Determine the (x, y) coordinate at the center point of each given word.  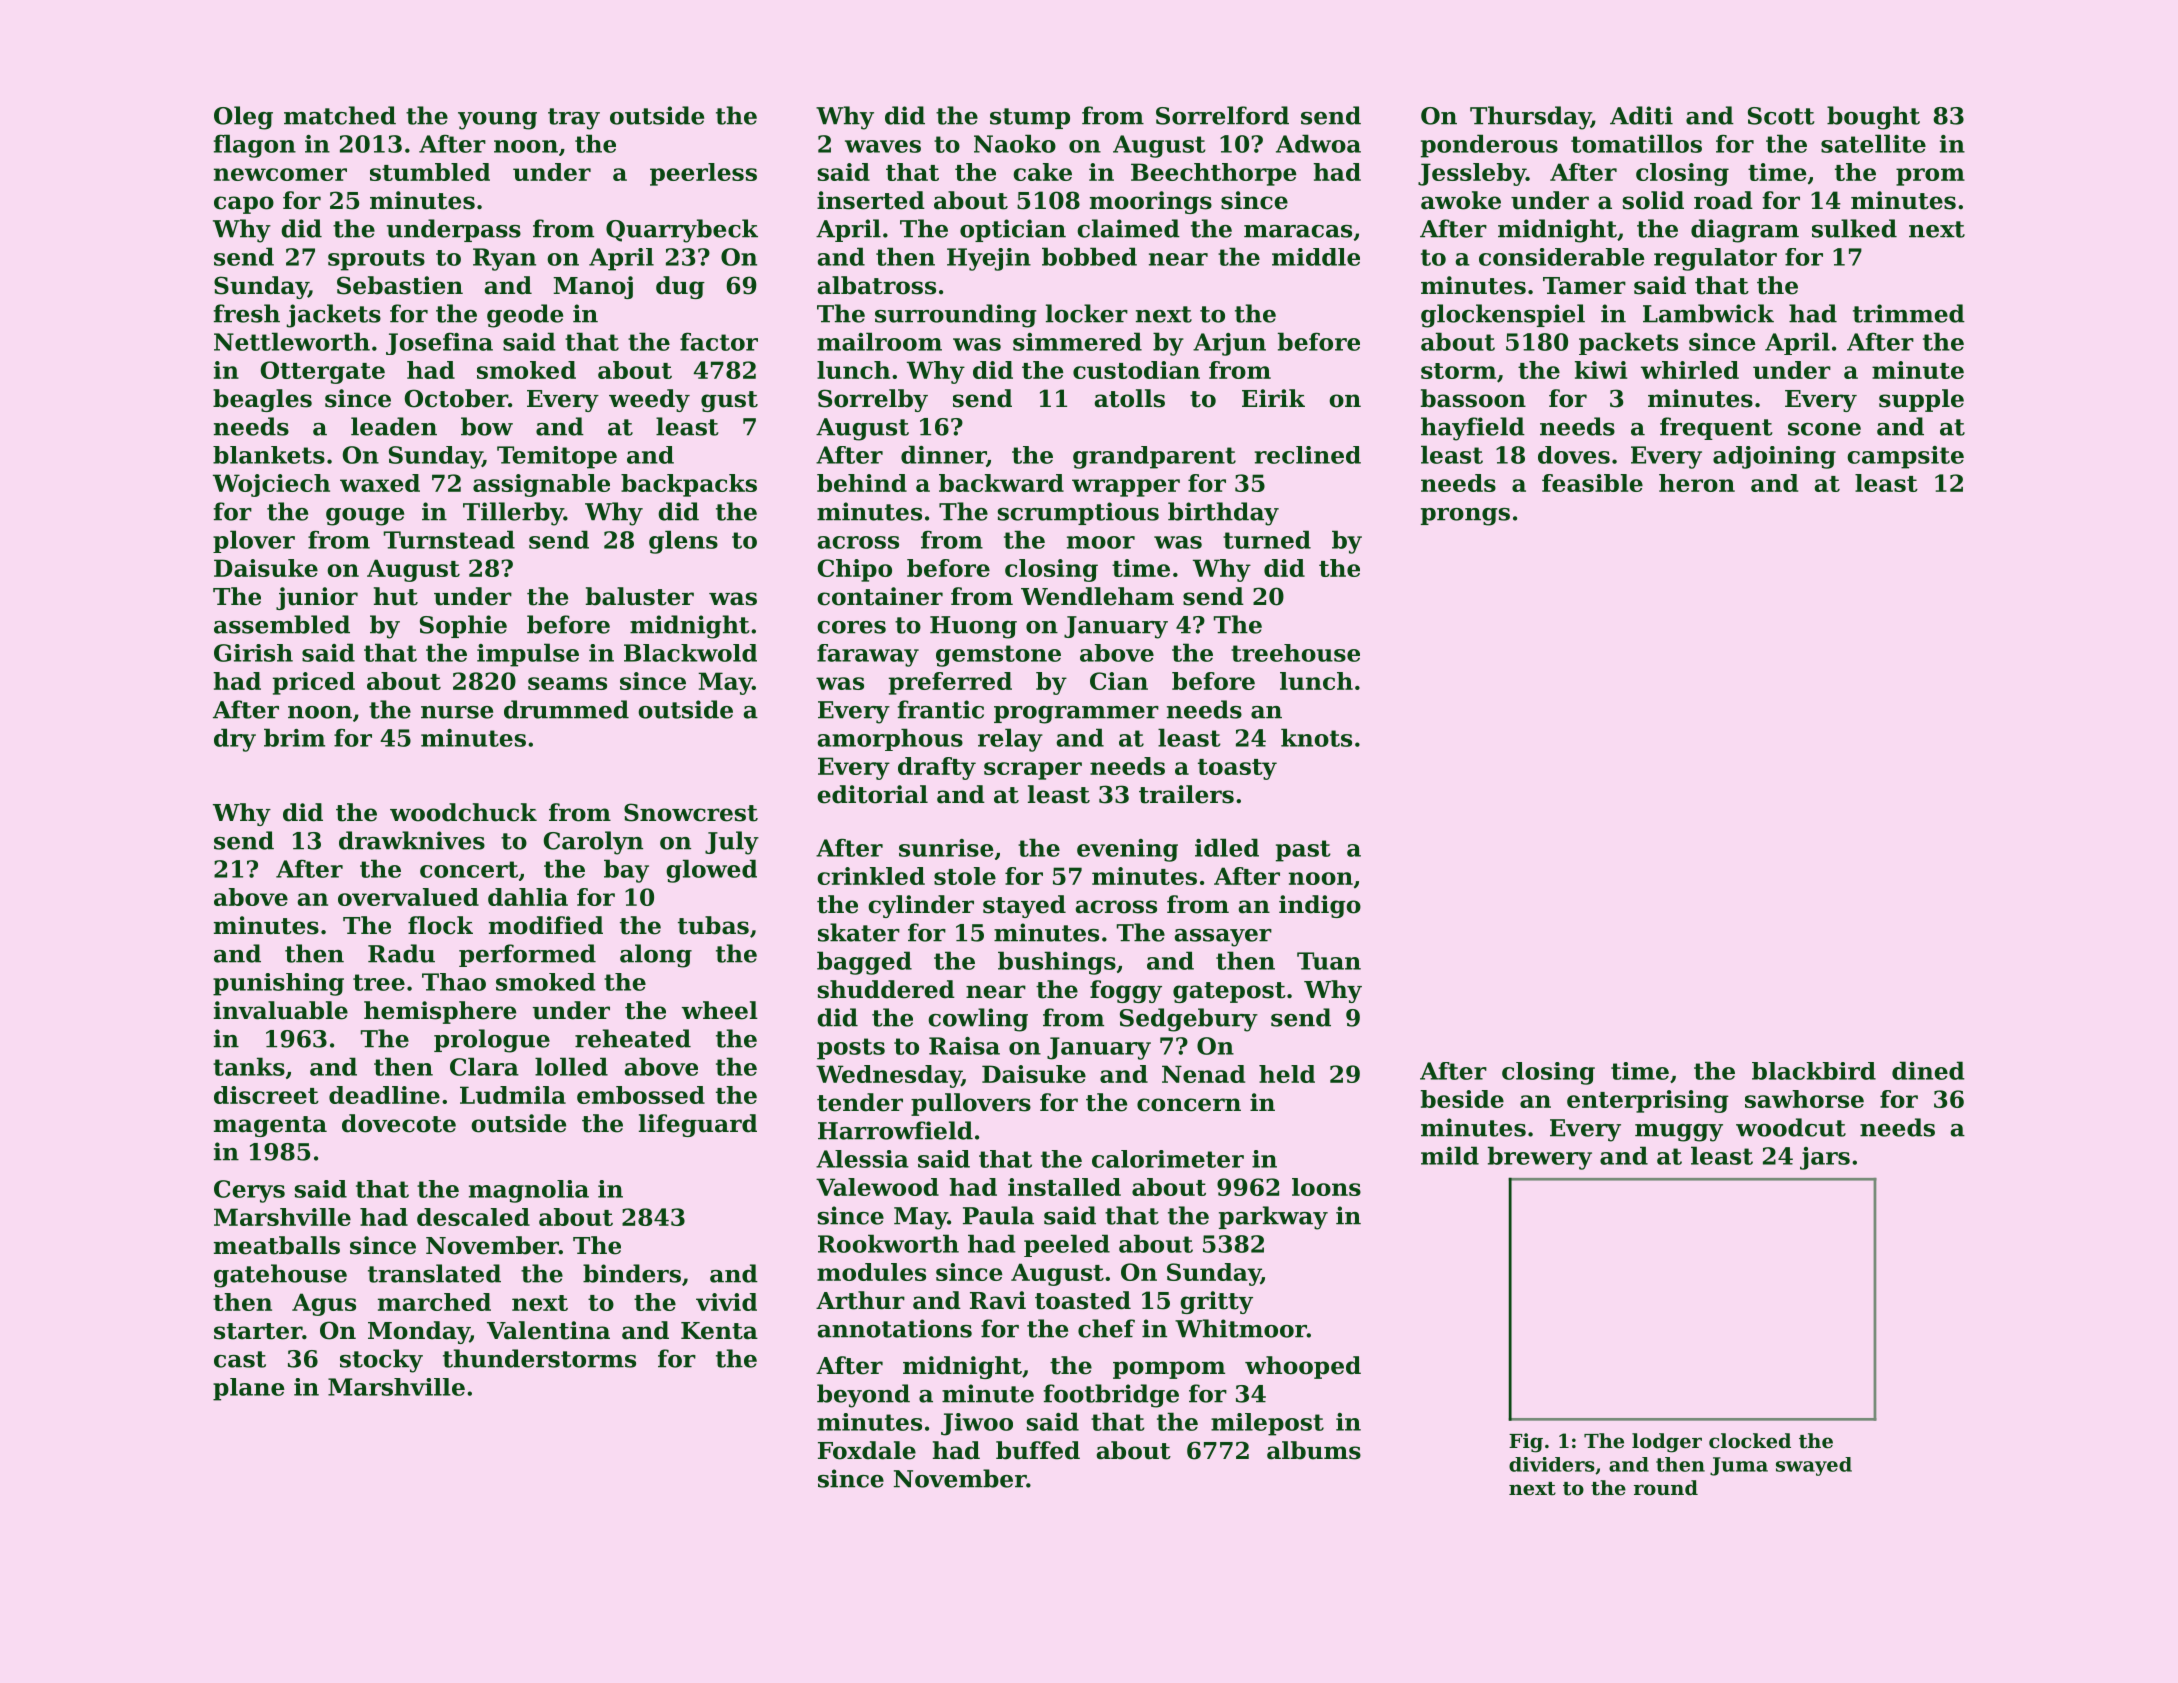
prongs (1465, 517)
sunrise (946, 848)
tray (574, 119)
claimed (1128, 228)
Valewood (877, 1187)
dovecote (399, 1123)
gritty (1216, 1302)
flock (440, 925)
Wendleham (1097, 596)
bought (1873, 118)
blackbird (1814, 1071)
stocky (381, 1361)
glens (683, 542)
